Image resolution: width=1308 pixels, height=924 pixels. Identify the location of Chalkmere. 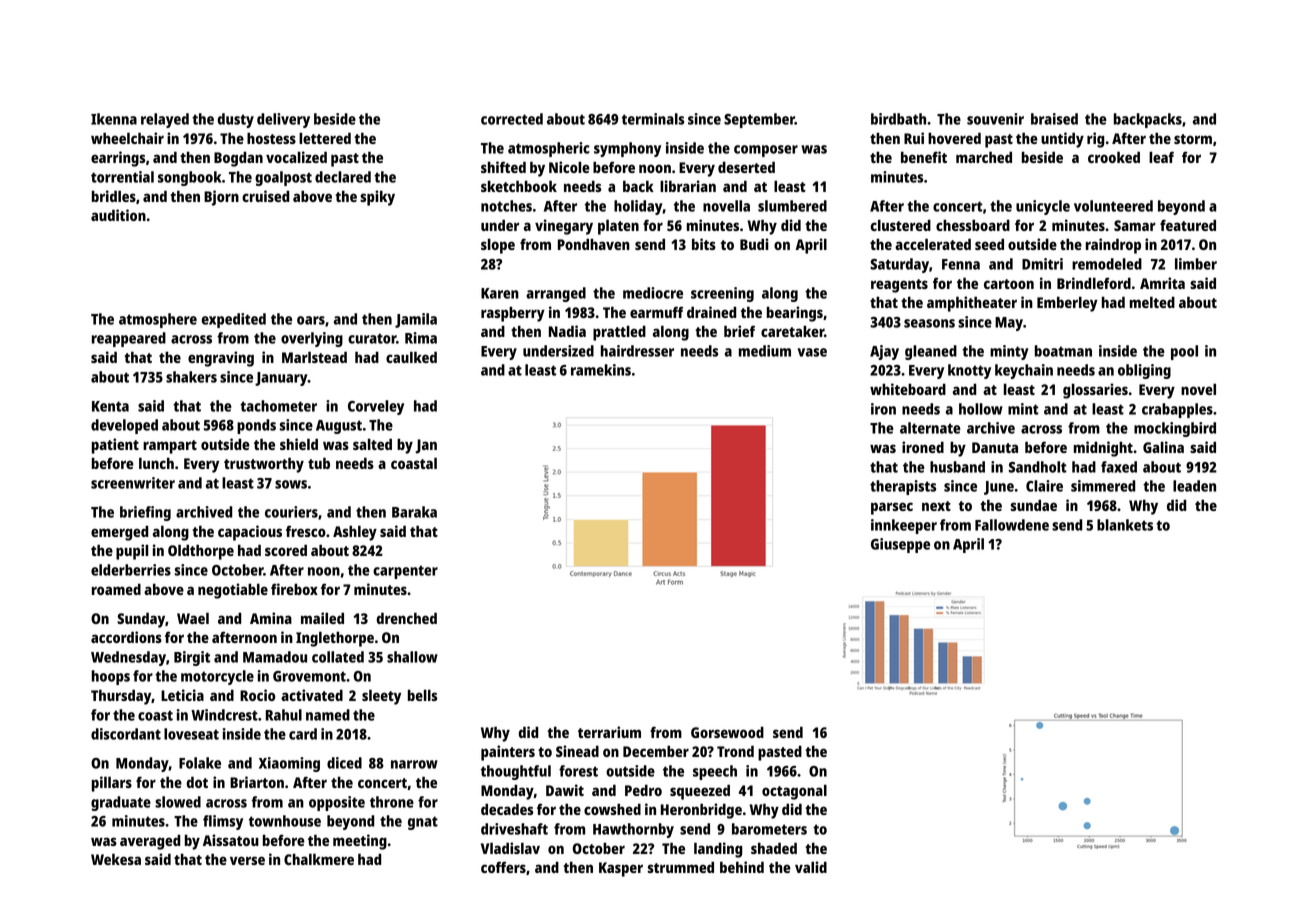
(319, 859).
